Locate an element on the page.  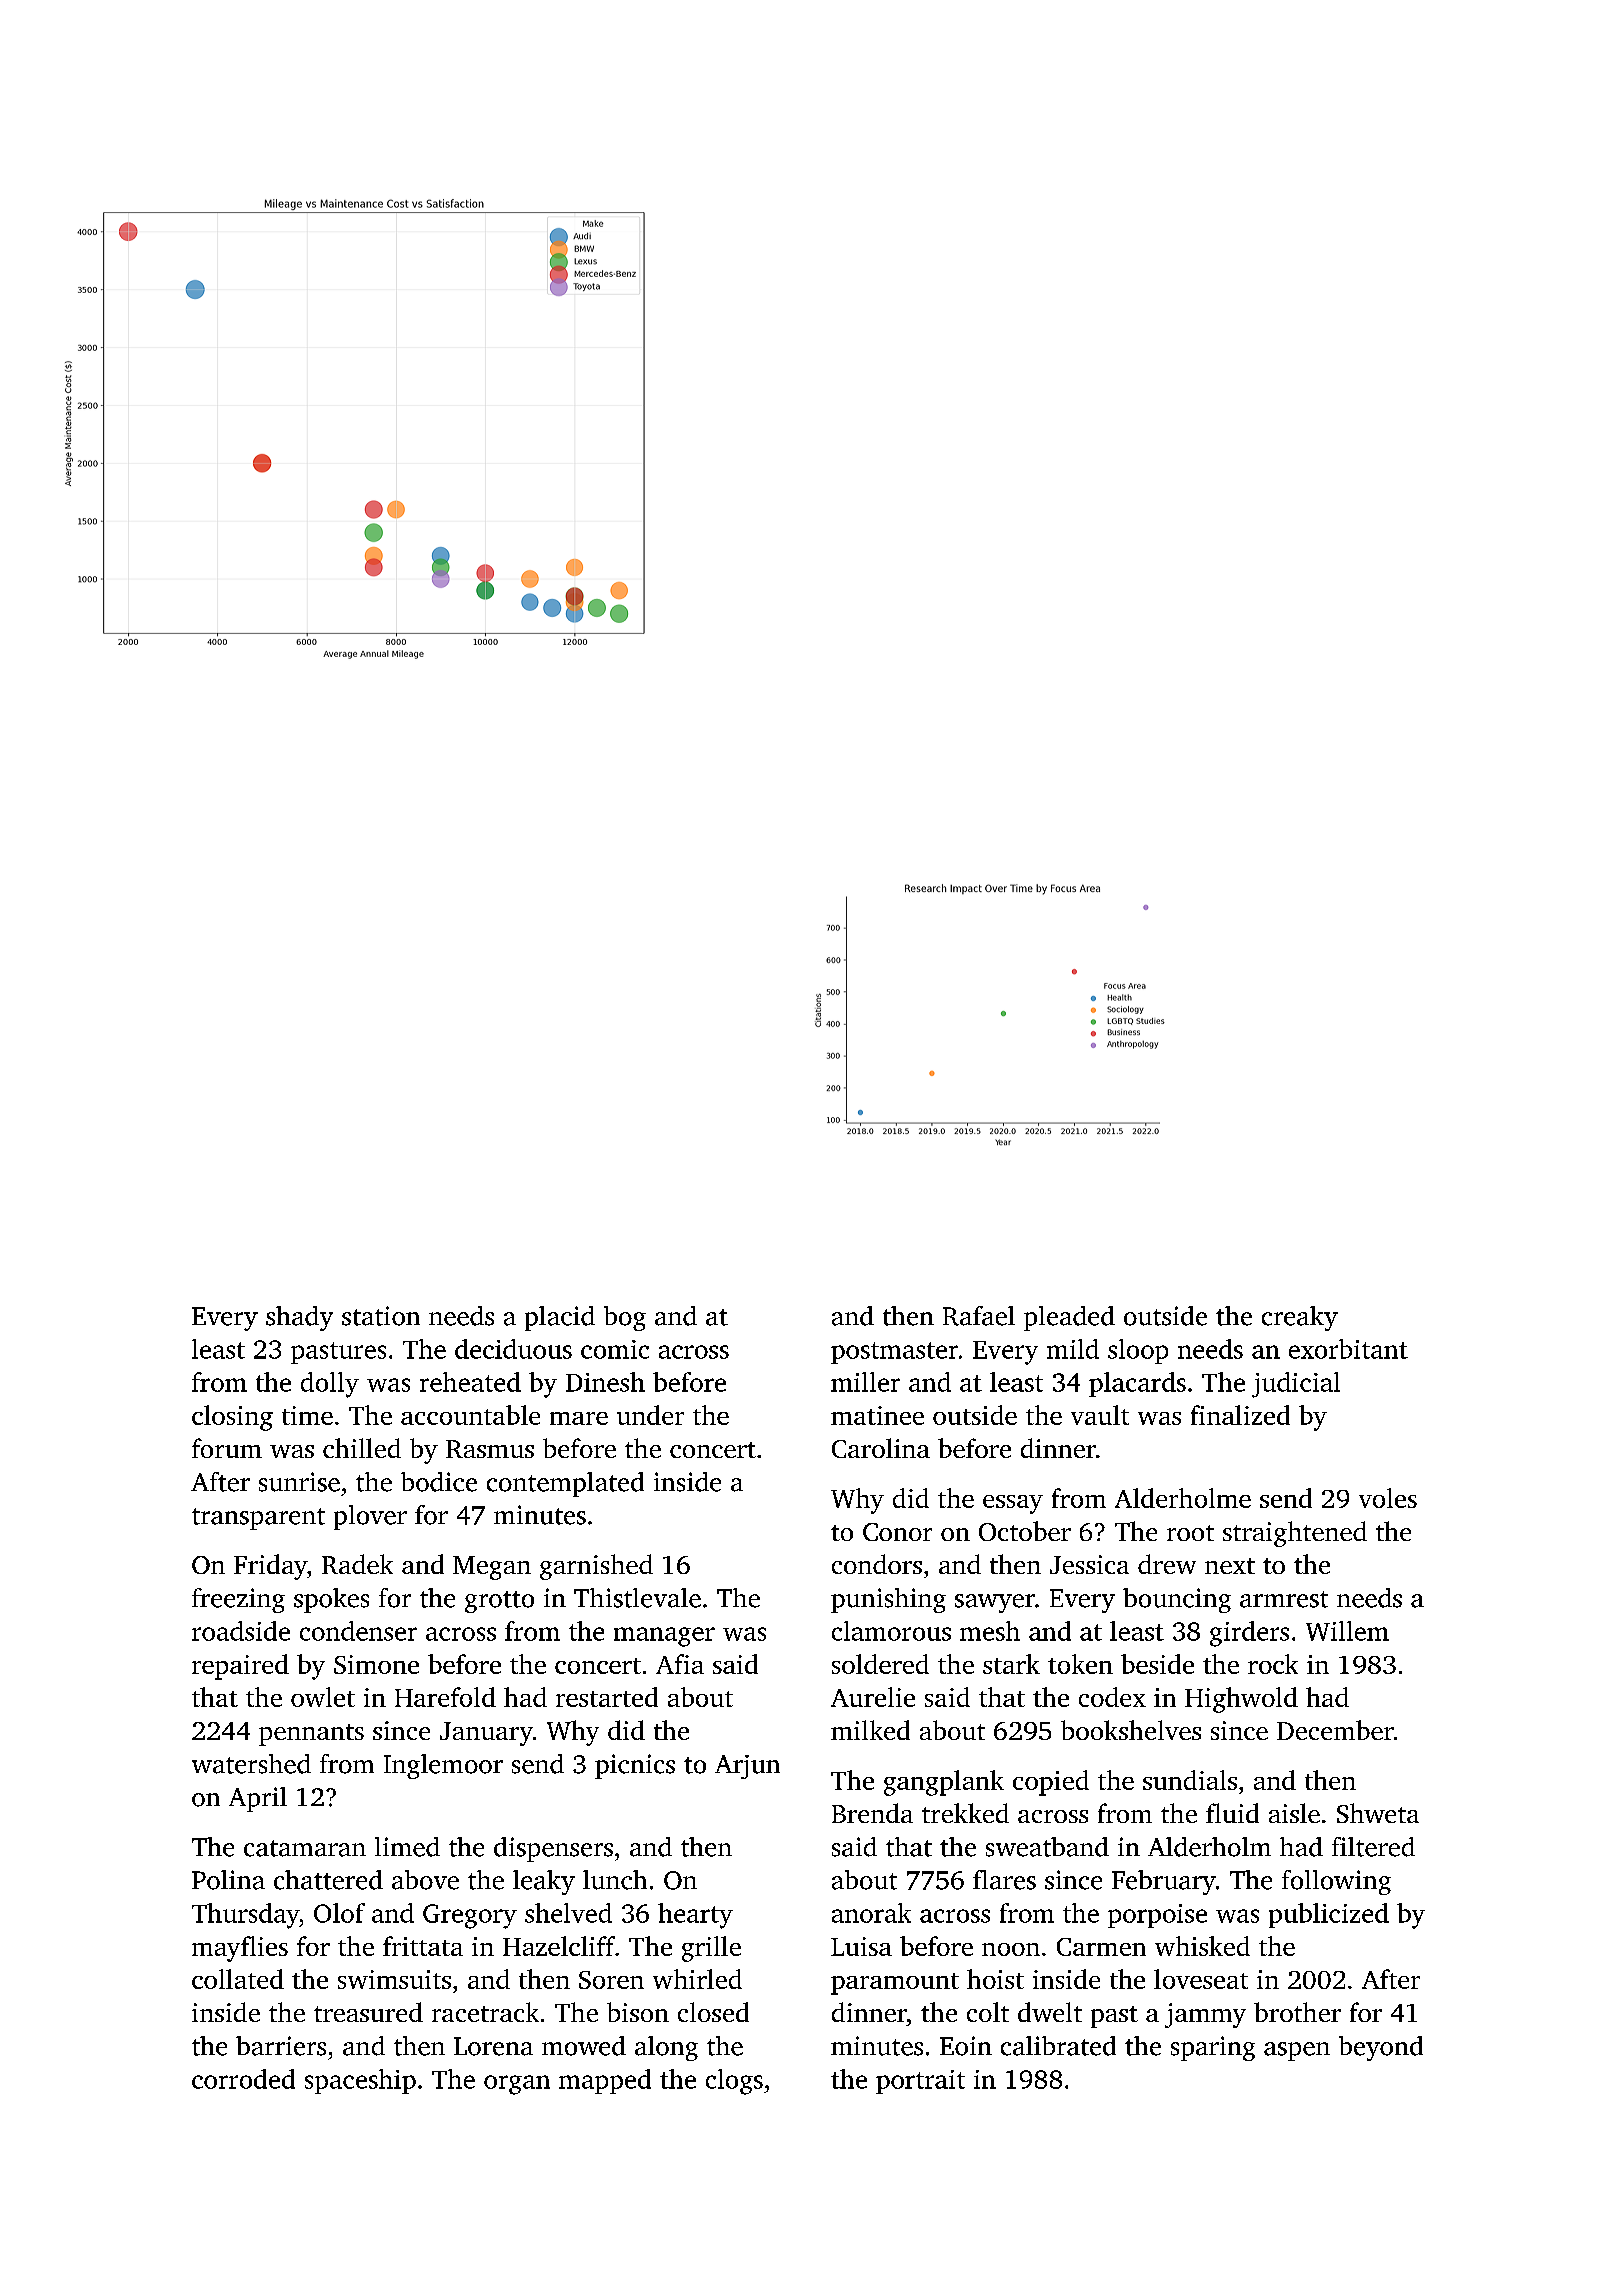
finalized is located at coordinates (1240, 1415).
